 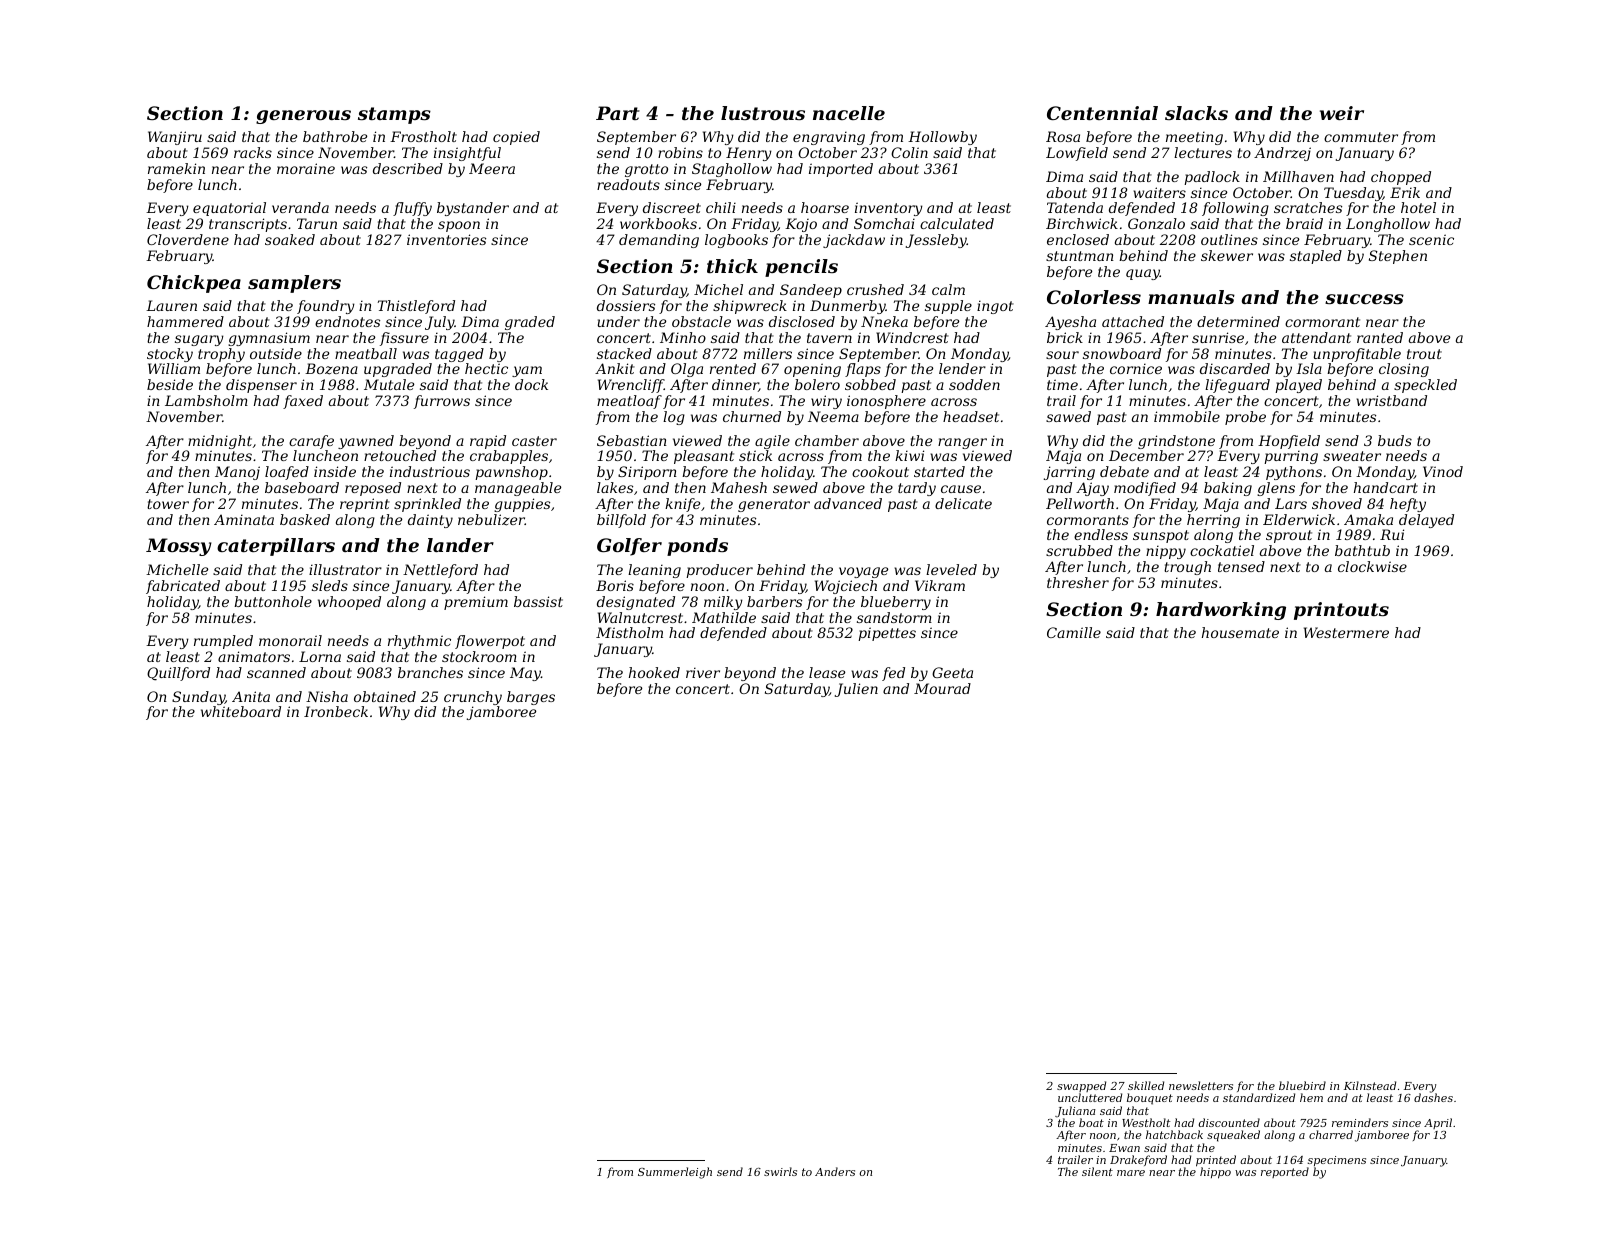 I want to click on lustrous, so click(x=763, y=113).
